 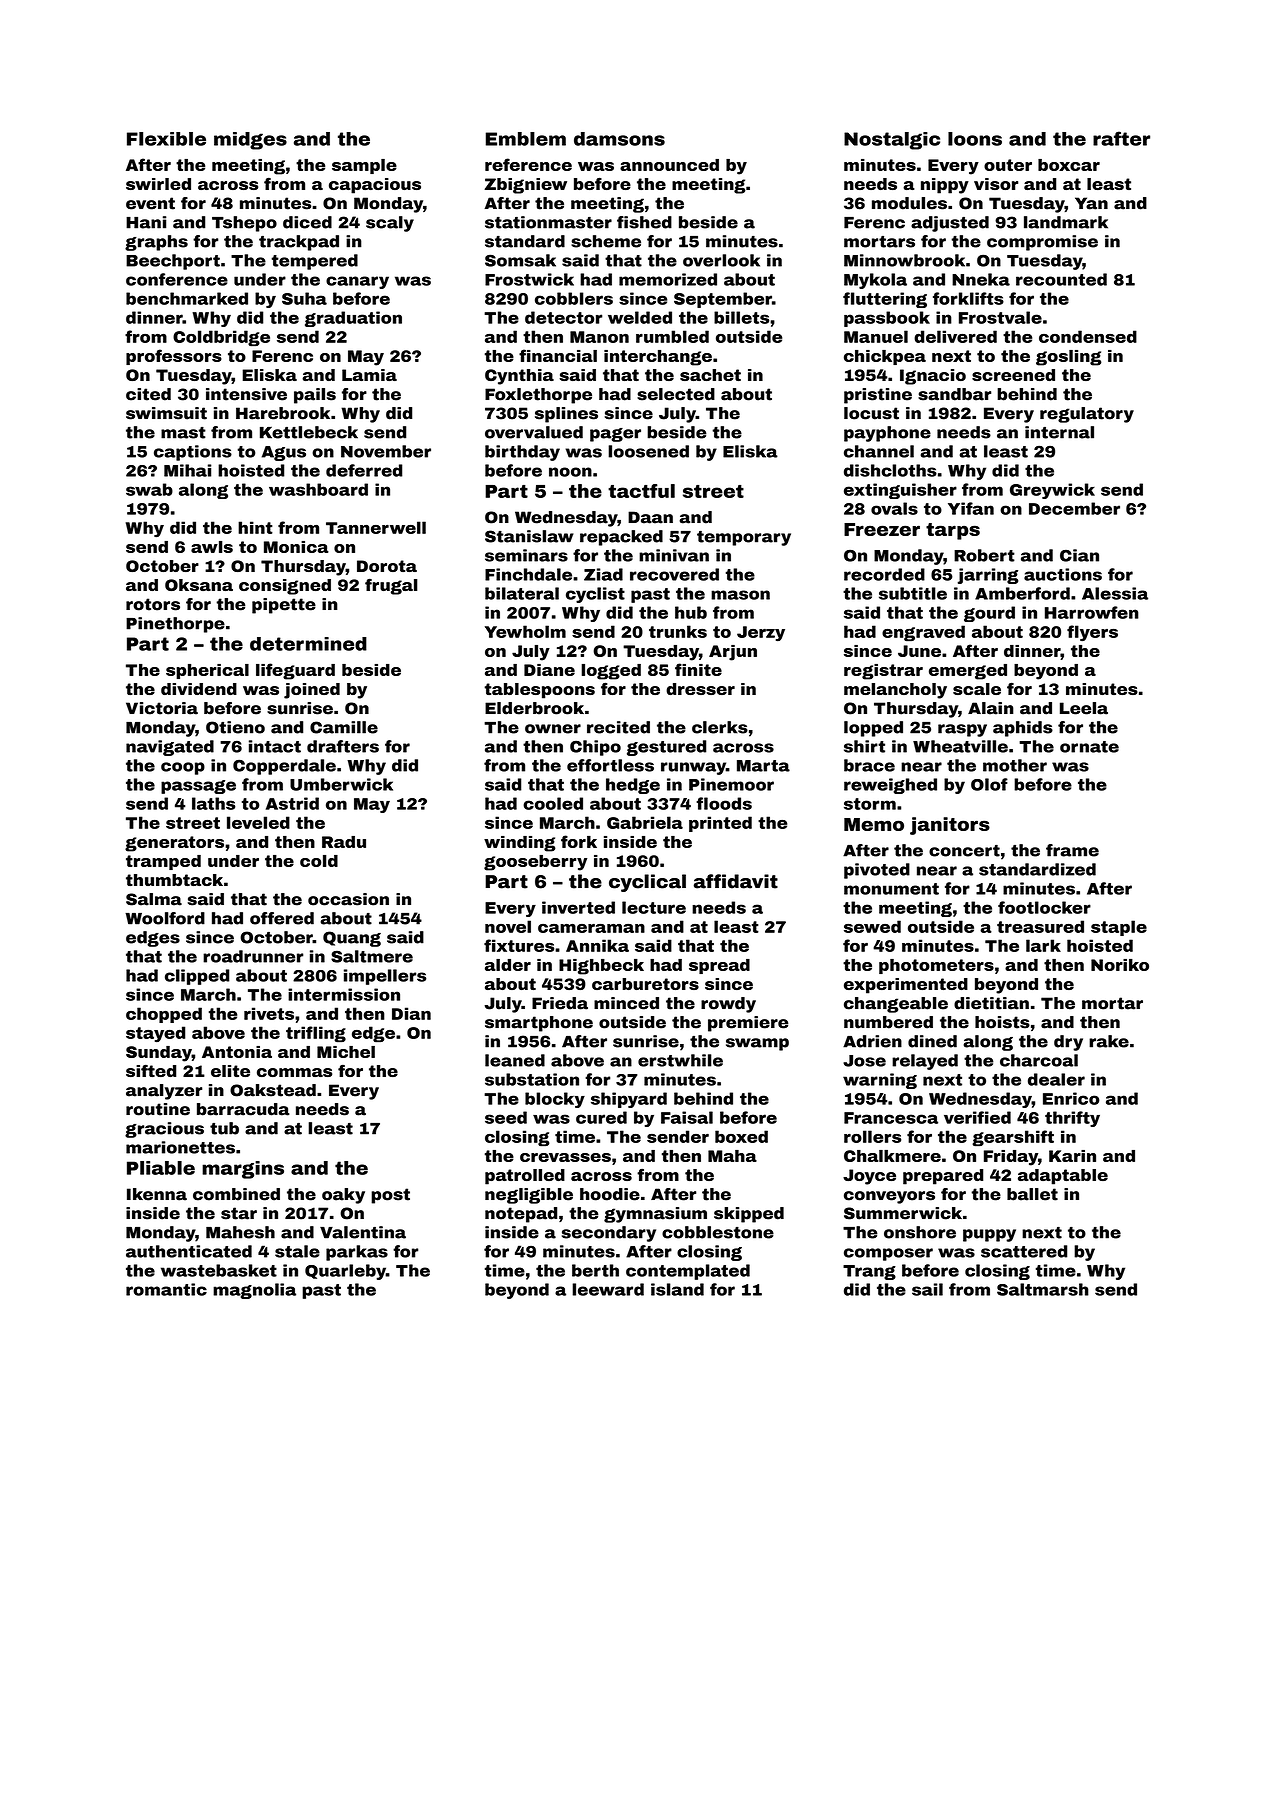 What do you see at coordinates (736, 881) in the page?
I see `affidavit` at bounding box center [736, 881].
